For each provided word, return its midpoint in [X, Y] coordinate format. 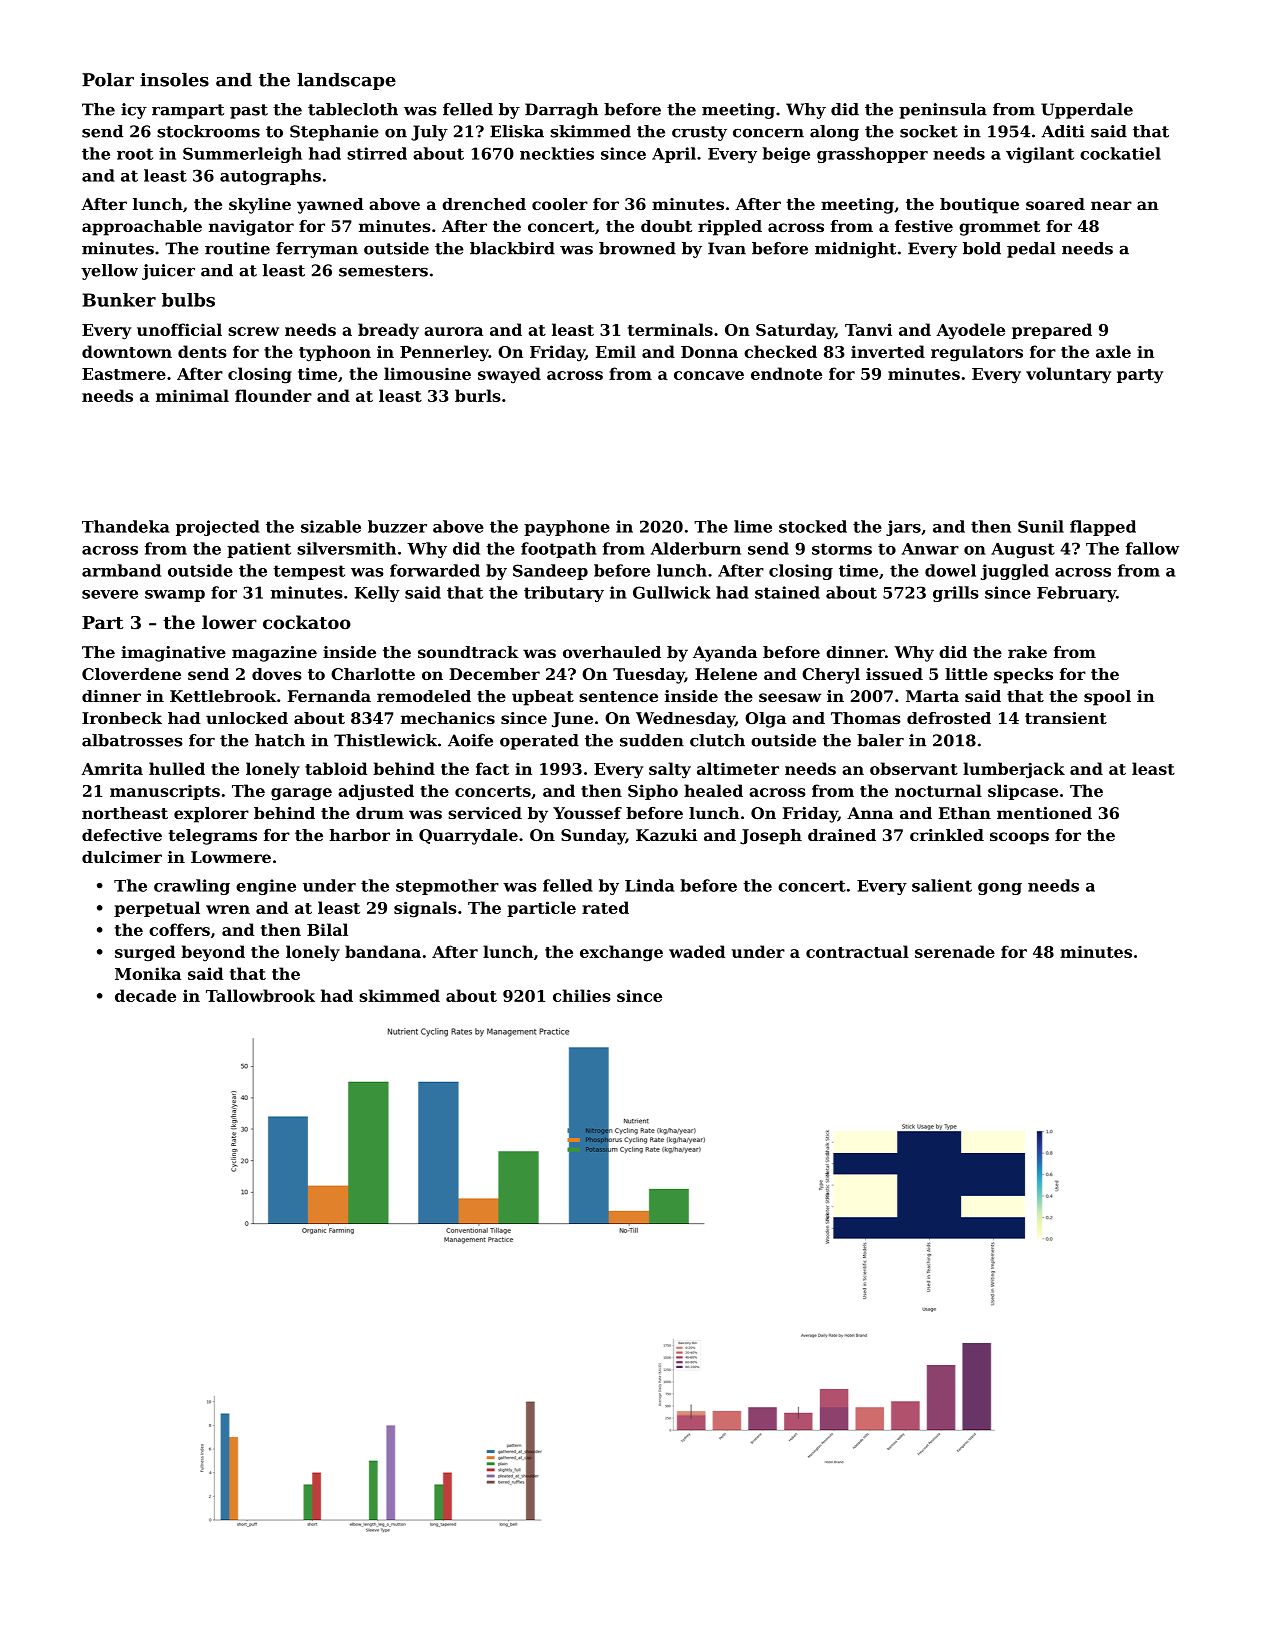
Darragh [561, 111]
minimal [192, 395]
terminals [670, 329]
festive [924, 226]
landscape [346, 81]
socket [929, 131]
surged [145, 953]
